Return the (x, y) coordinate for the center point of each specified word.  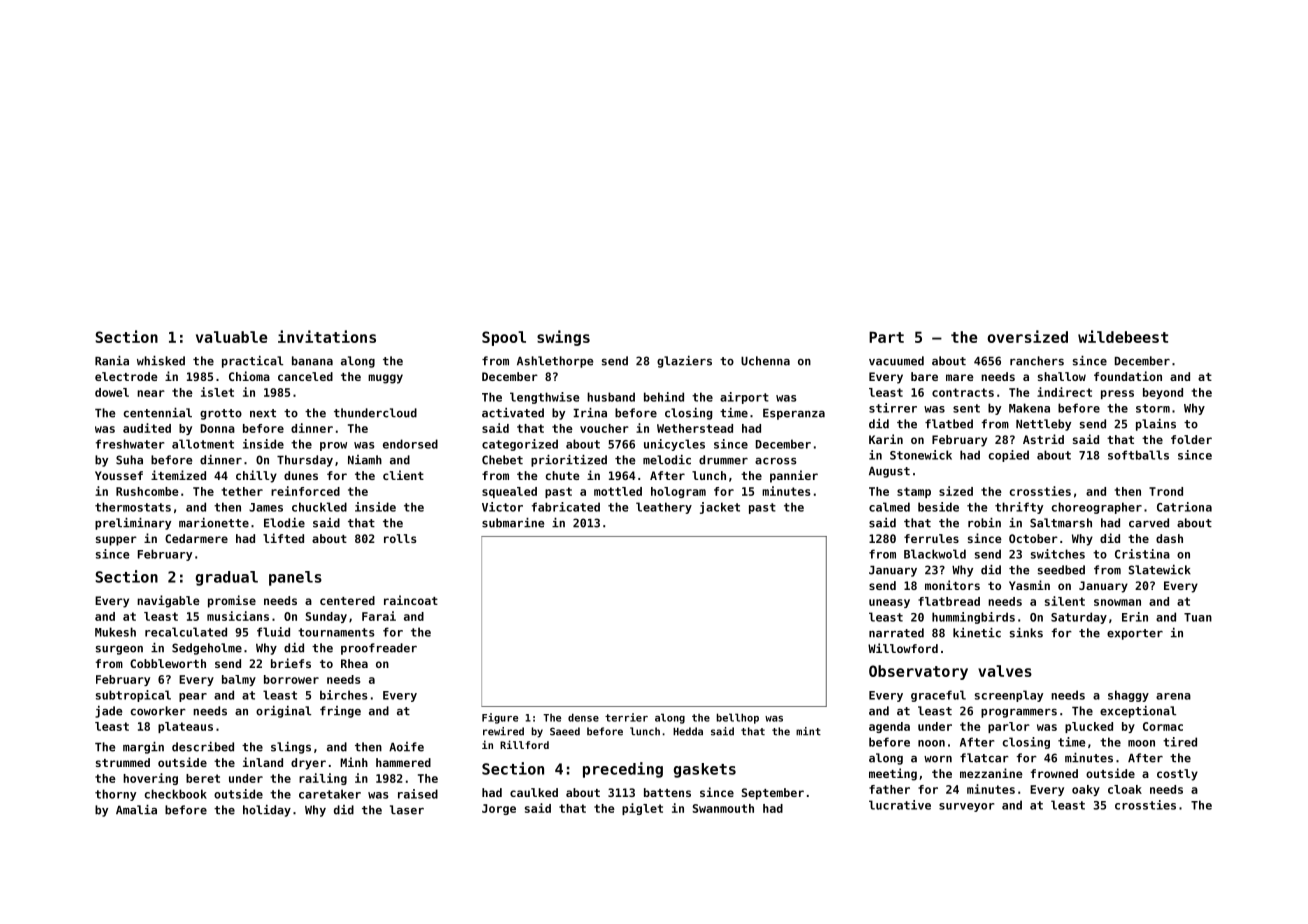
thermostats (133, 507)
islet (217, 392)
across (776, 461)
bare (924, 376)
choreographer (1096, 508)
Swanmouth (723, 808)
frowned (1054, 773)
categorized (520, 445)
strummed (123, 762)
